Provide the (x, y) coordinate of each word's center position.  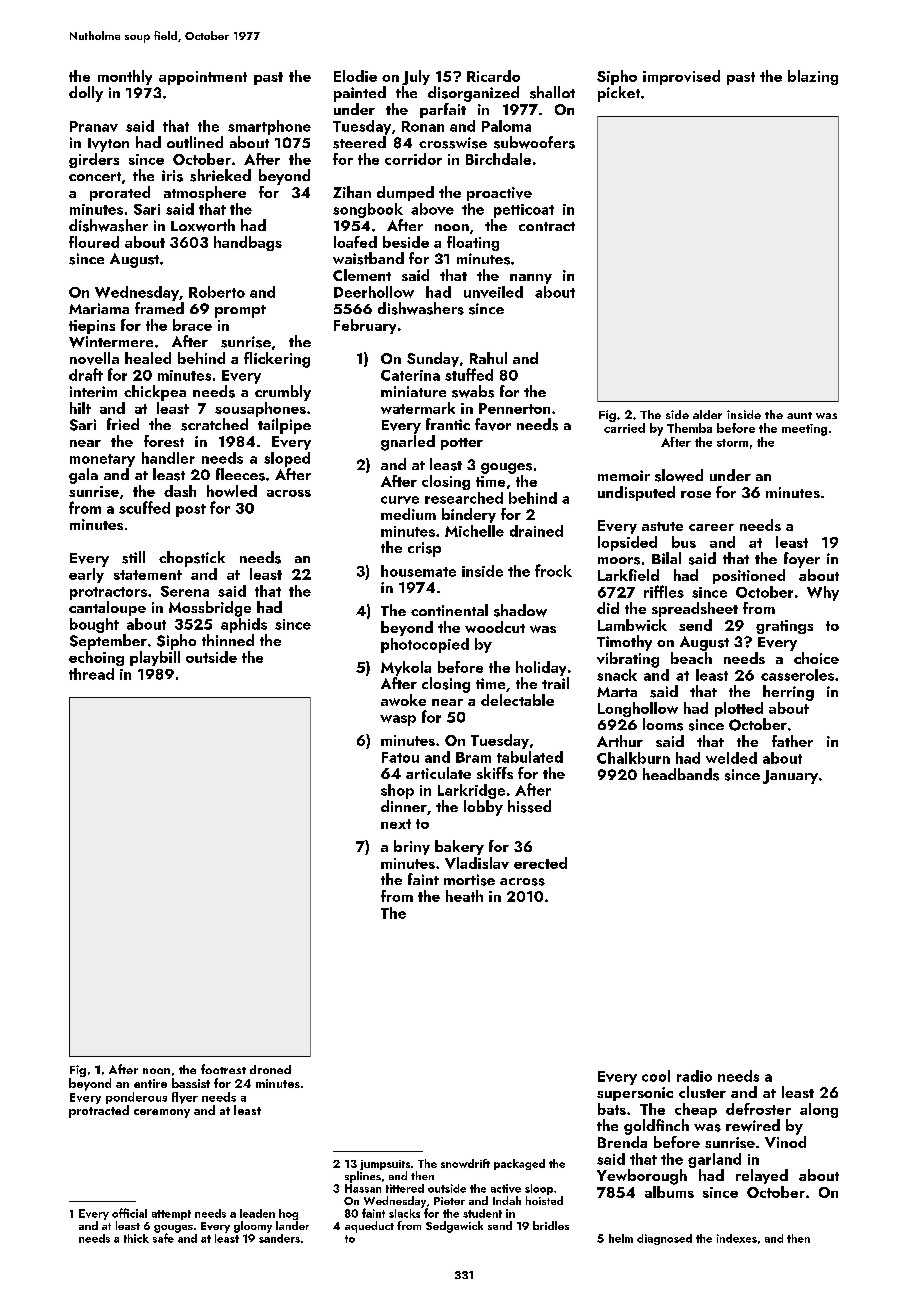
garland (714, 1160)
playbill (155, 658)
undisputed (636, 493)
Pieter (449, 1201)
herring (788, 693)
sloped (287, 459)
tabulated (530, 757)
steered (359, 142)
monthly (125, 77)
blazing (813, 77)
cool (656, 1076)
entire (150, 1083)
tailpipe (284, 426)
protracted (99, 1111)
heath (464, 896)
